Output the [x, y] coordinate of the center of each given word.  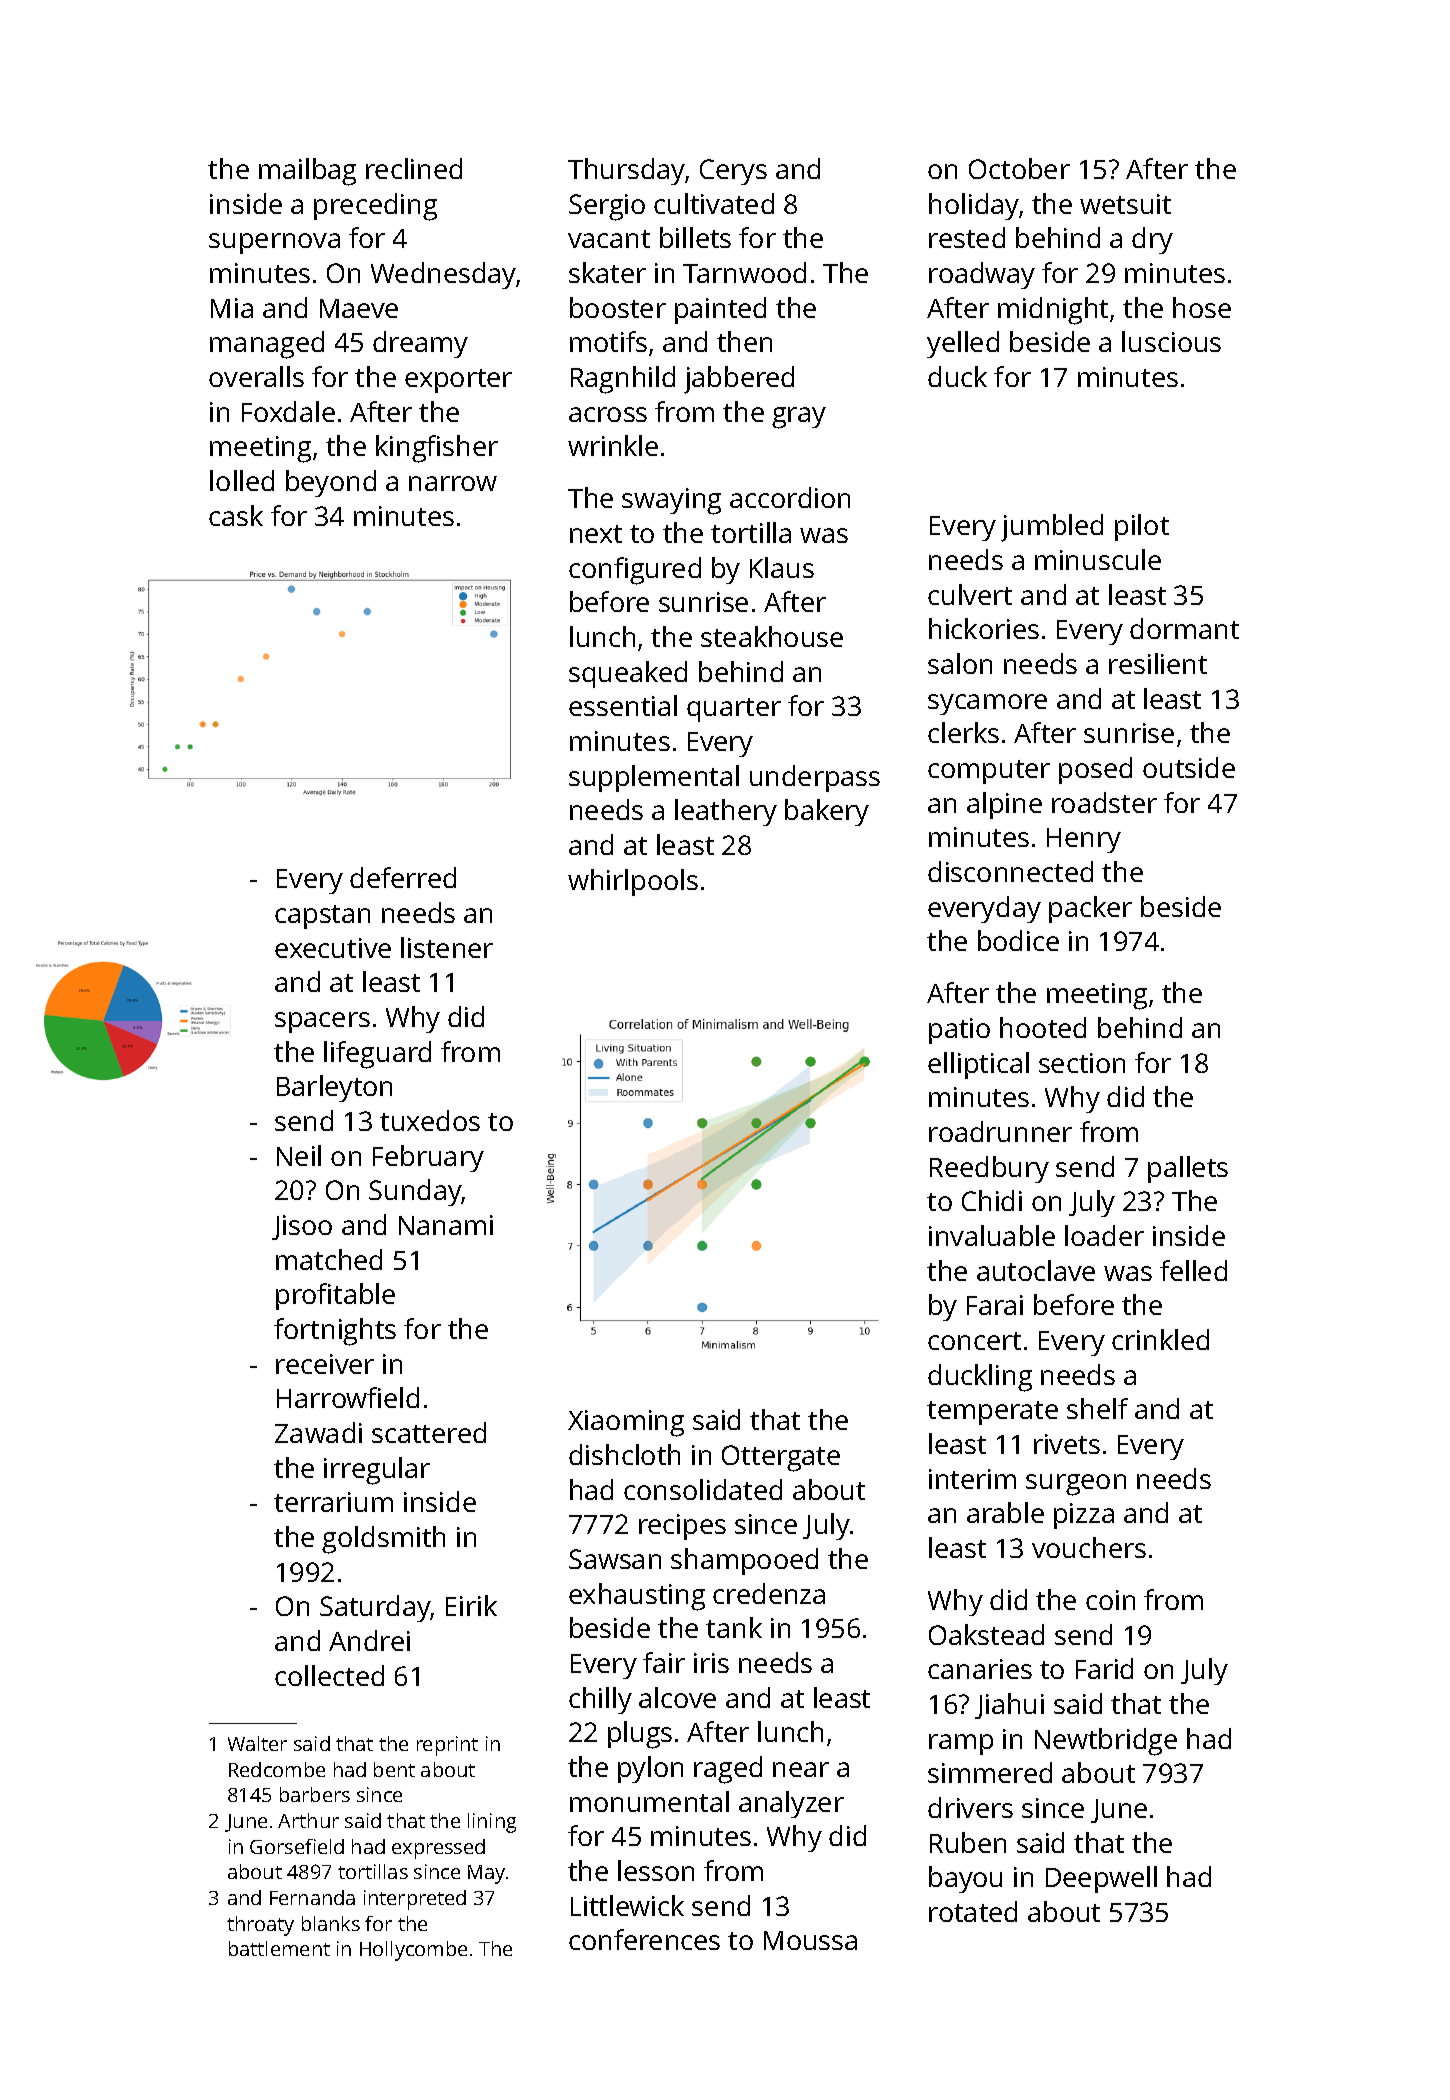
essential [623, 705]
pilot [1142, 527]
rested [967, 237]
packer [1090, 909]
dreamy [420, 344]
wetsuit [1125, 204]
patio [959, 1031]
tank [734, 1627]
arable [1005, 1512]
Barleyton [334, 1088]
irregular [377, 1471]
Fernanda [312, 1897]
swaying [671, 501]
